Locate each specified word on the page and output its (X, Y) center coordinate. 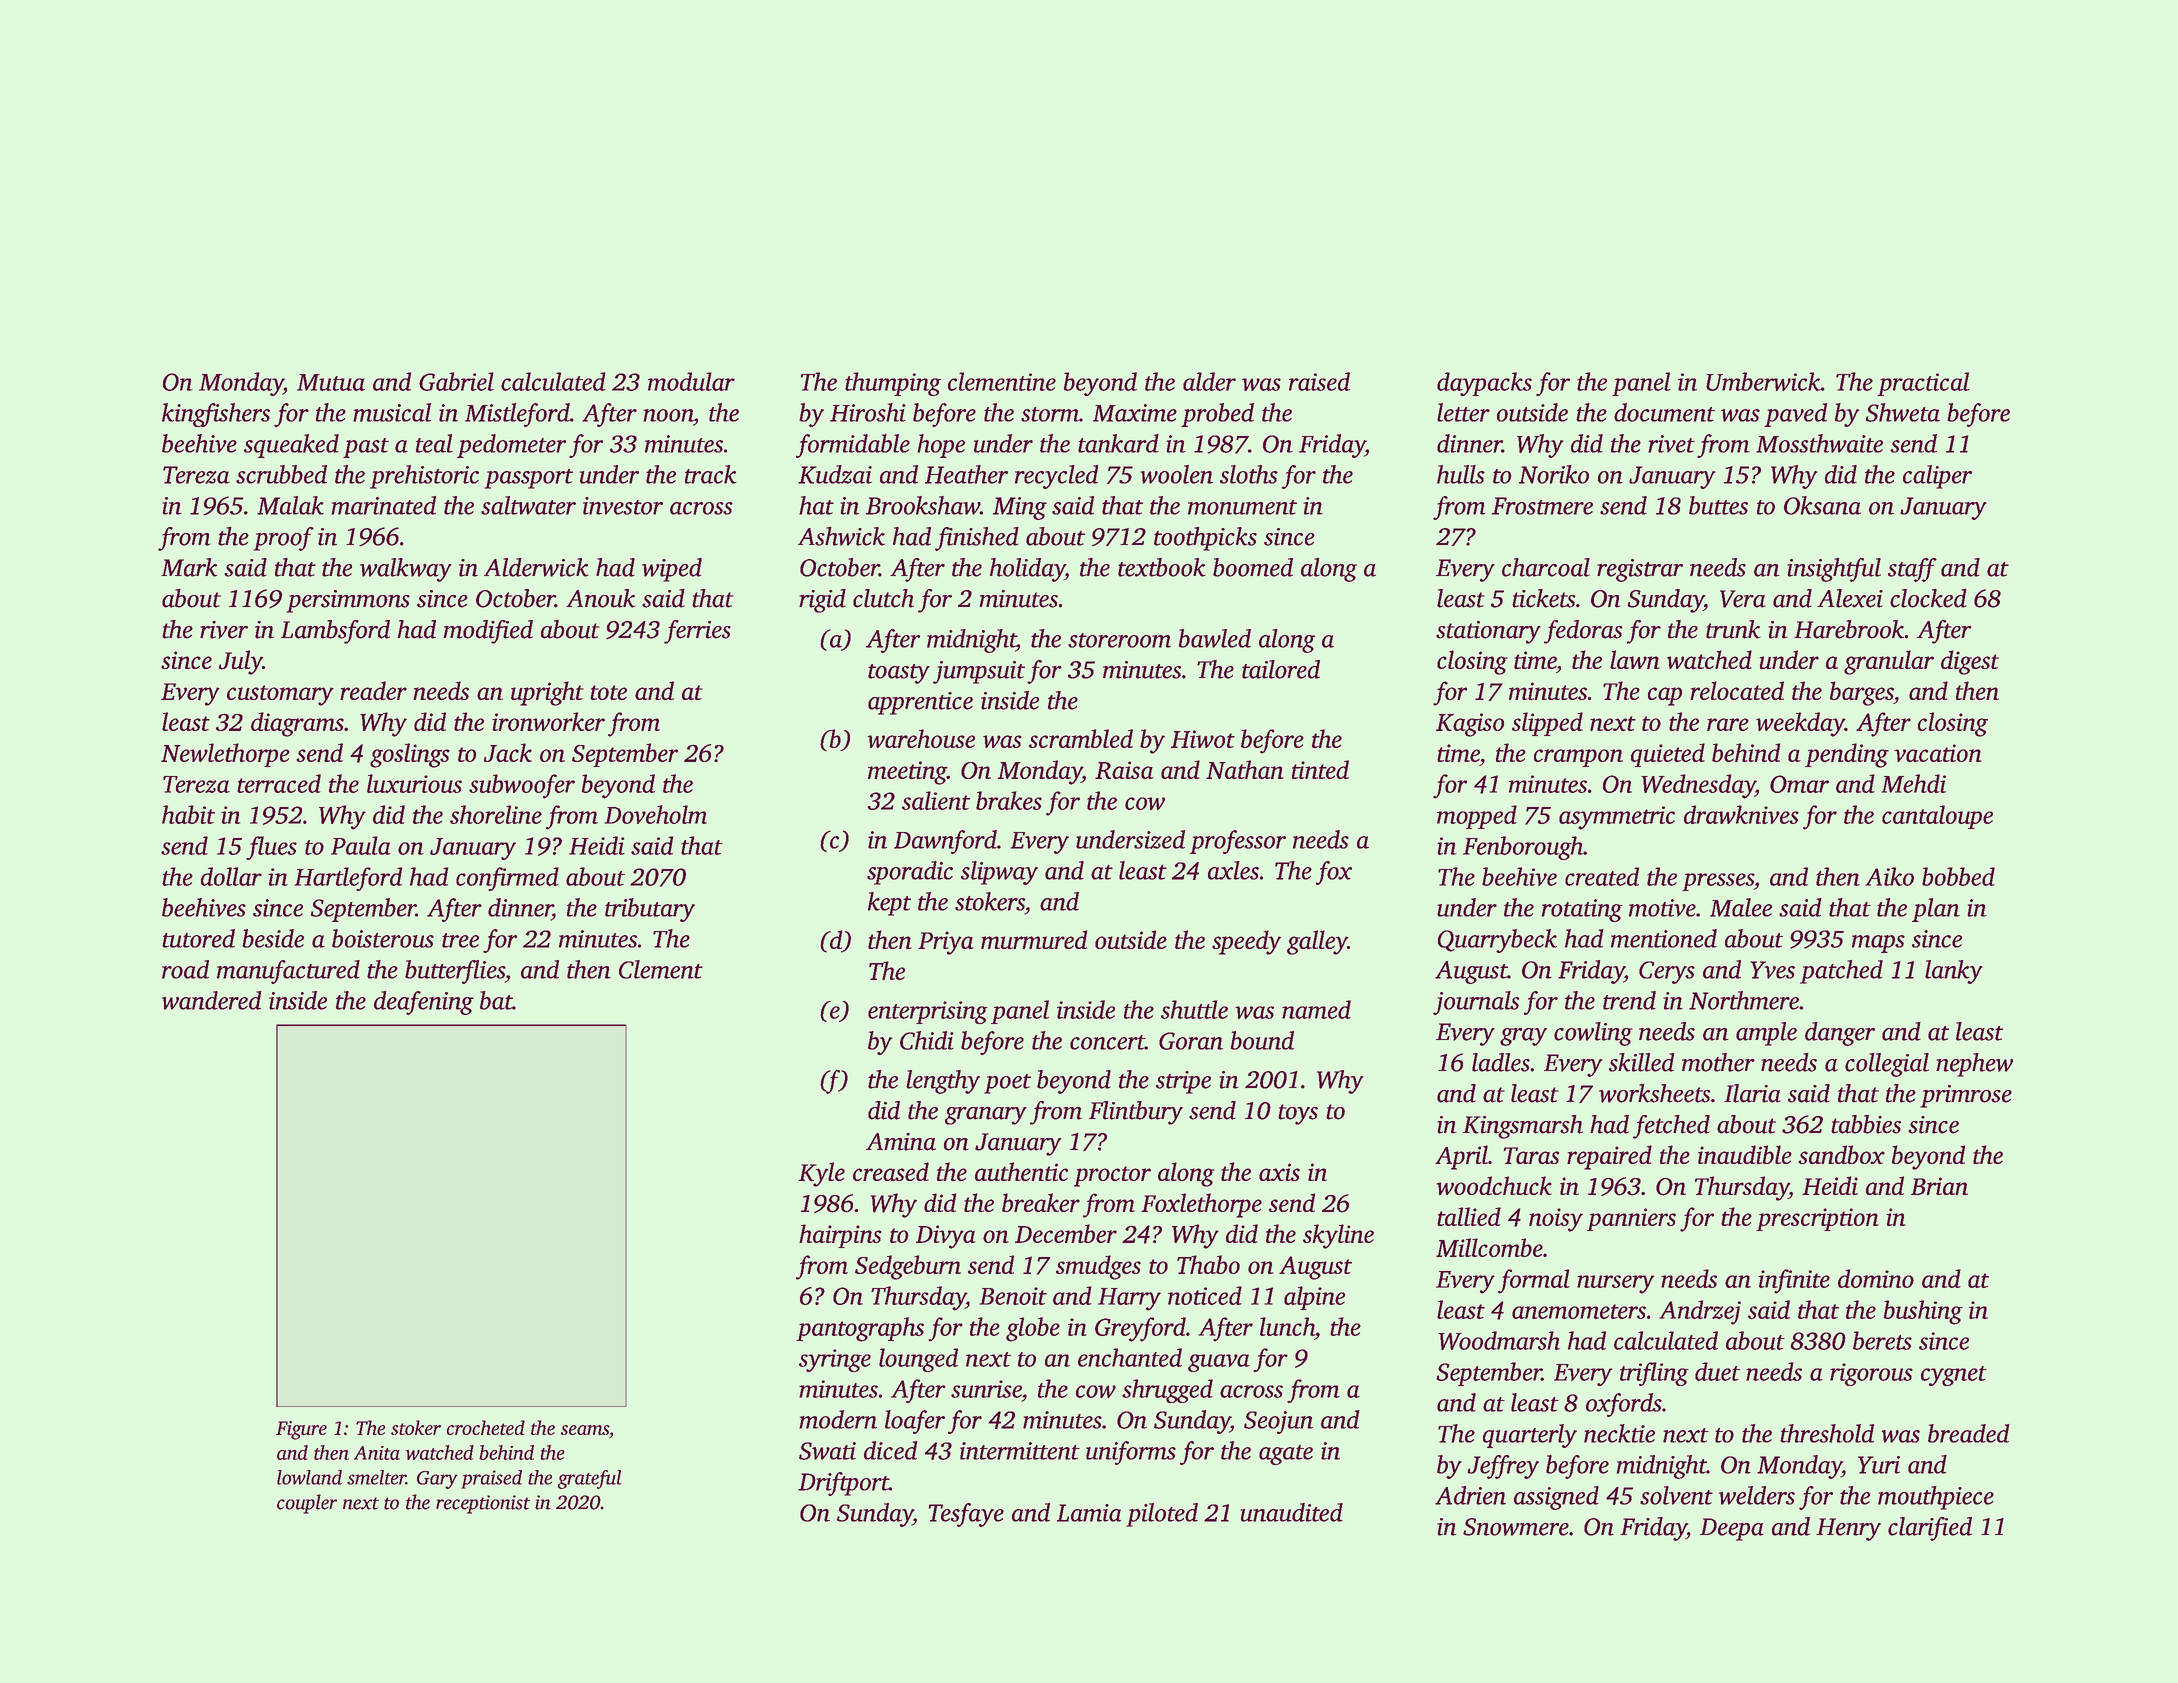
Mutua (331, 382)
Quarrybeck (1497, 941)
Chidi (927, 1040)
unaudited (1291, 1512)
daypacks (1484, 384)
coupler (307, 1504)
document (1664, 412)
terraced (279, 783)
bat (496, 1000)
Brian (1939, 1186)
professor (1238, 842)
